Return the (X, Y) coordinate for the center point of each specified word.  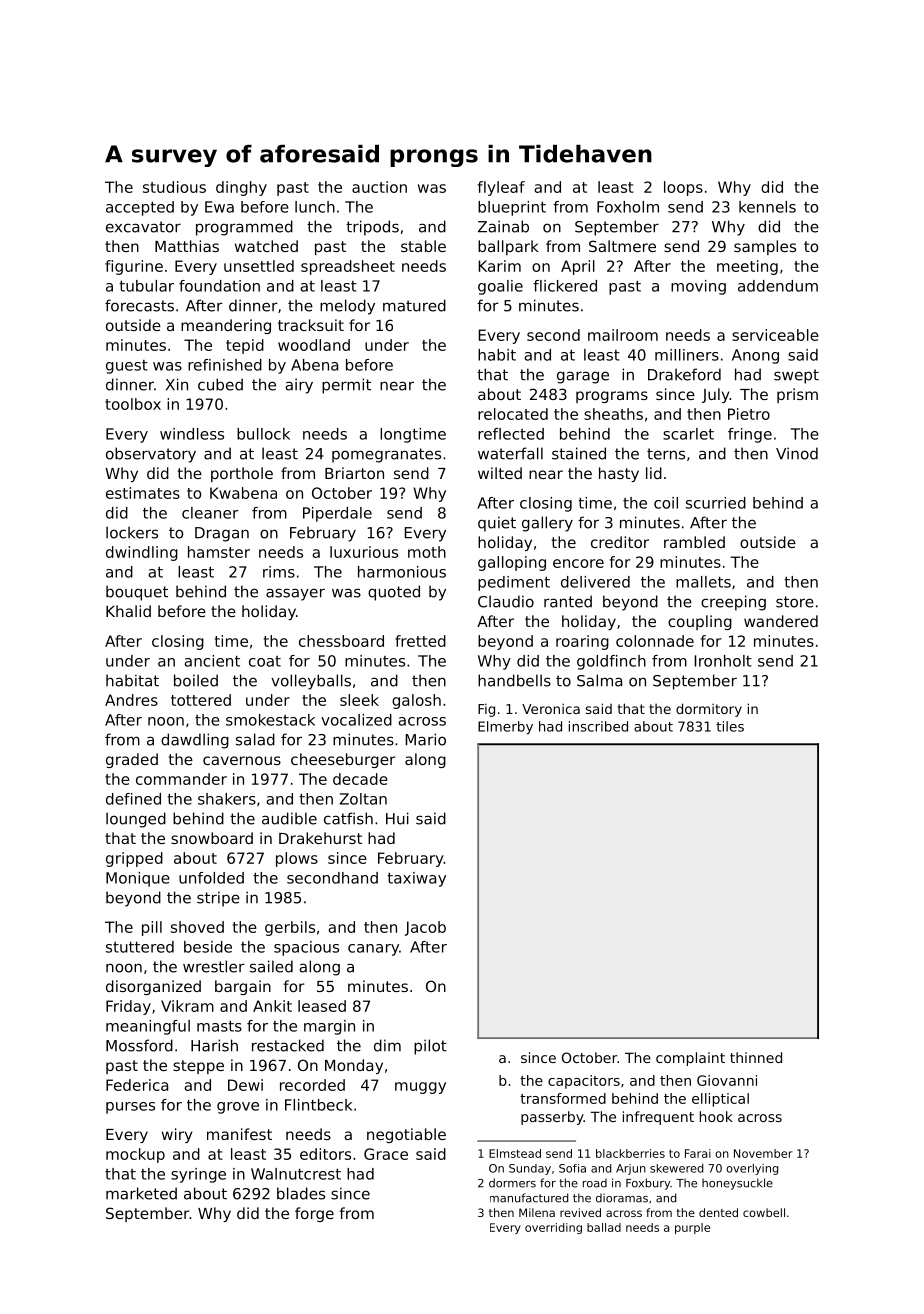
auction (379, 187)
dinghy (241, 188)
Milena (537, 1212)
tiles (730, 726)
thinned (756, 1057)
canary (373, 950)
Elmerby (505, 728)
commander (181, 779)
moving (698, 287)
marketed (141, 1193)
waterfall (510, 453)
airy (299, 386)
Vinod (797, 453)
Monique (138, 879)
